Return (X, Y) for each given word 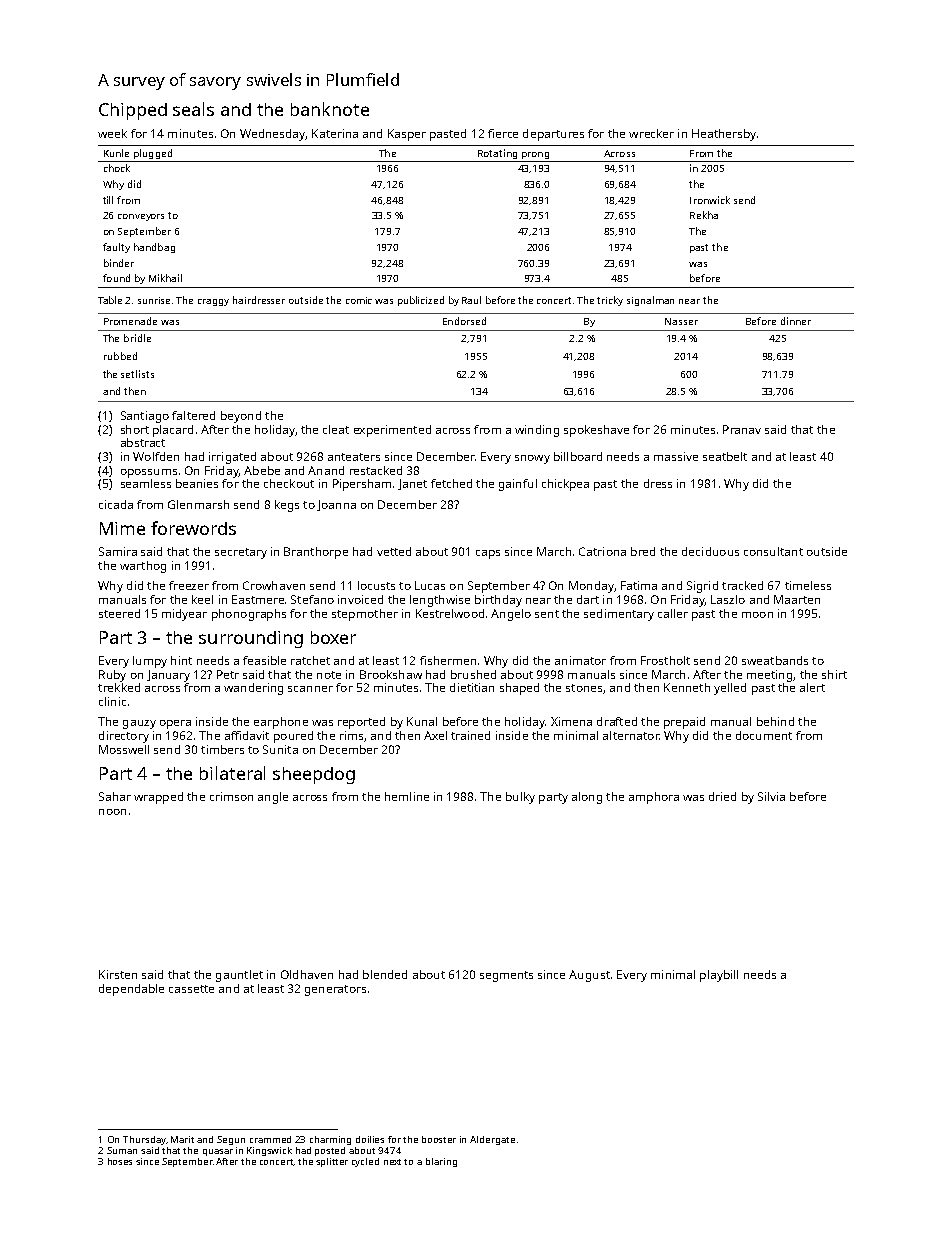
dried (722, 796)
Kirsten (118, 974)
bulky (520, 798)
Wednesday (273, 135)
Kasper (407, 135)
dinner (796, 321)
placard (173, 431)
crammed (270, 1139)
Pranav (742, 429)
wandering (253, 689)
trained (470, 735)
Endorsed (464, 321)
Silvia (771, 796)
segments (506, 976)
